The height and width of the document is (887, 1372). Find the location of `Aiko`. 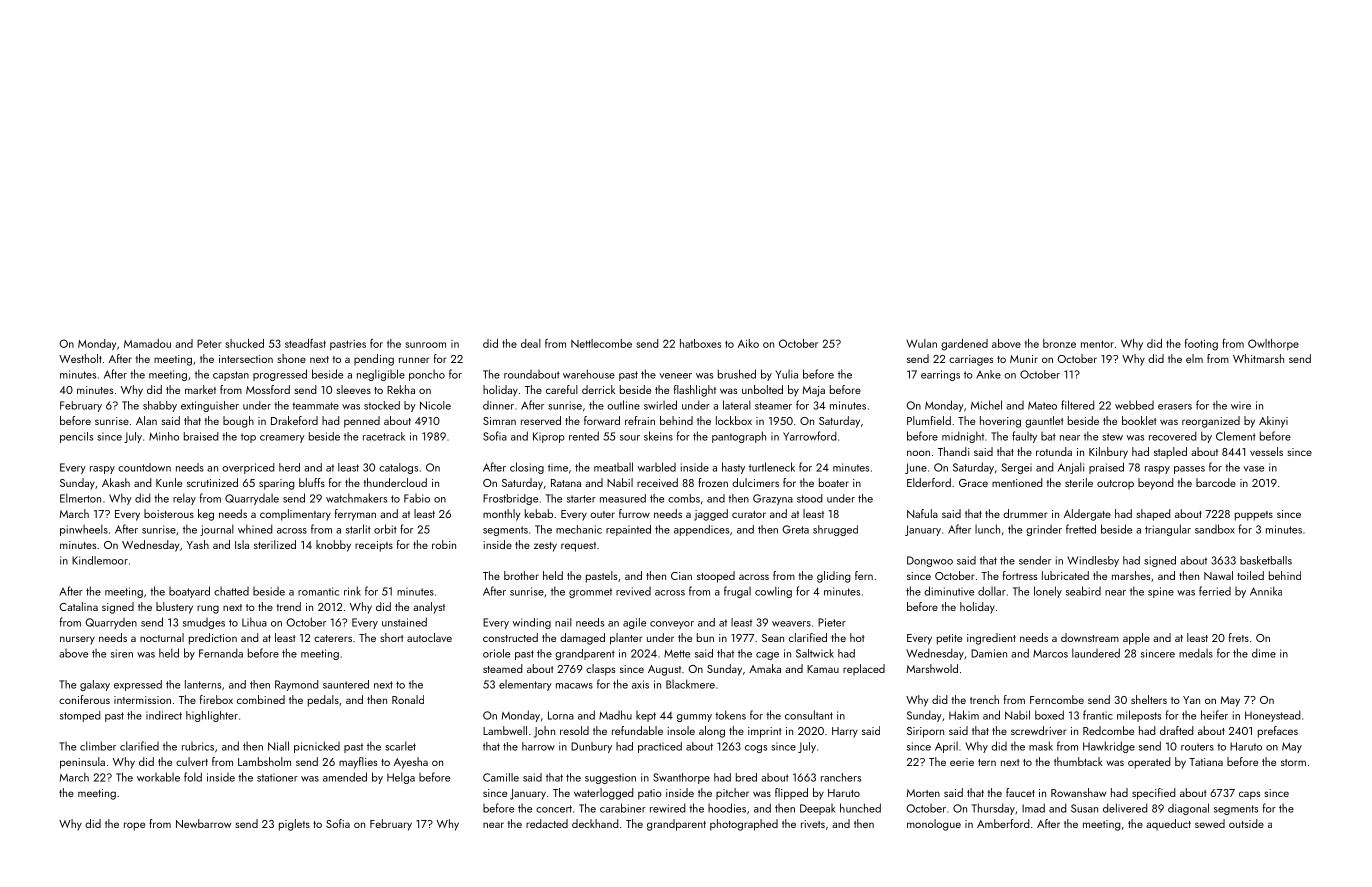

Aiko is located at coordinates (748, 343).
